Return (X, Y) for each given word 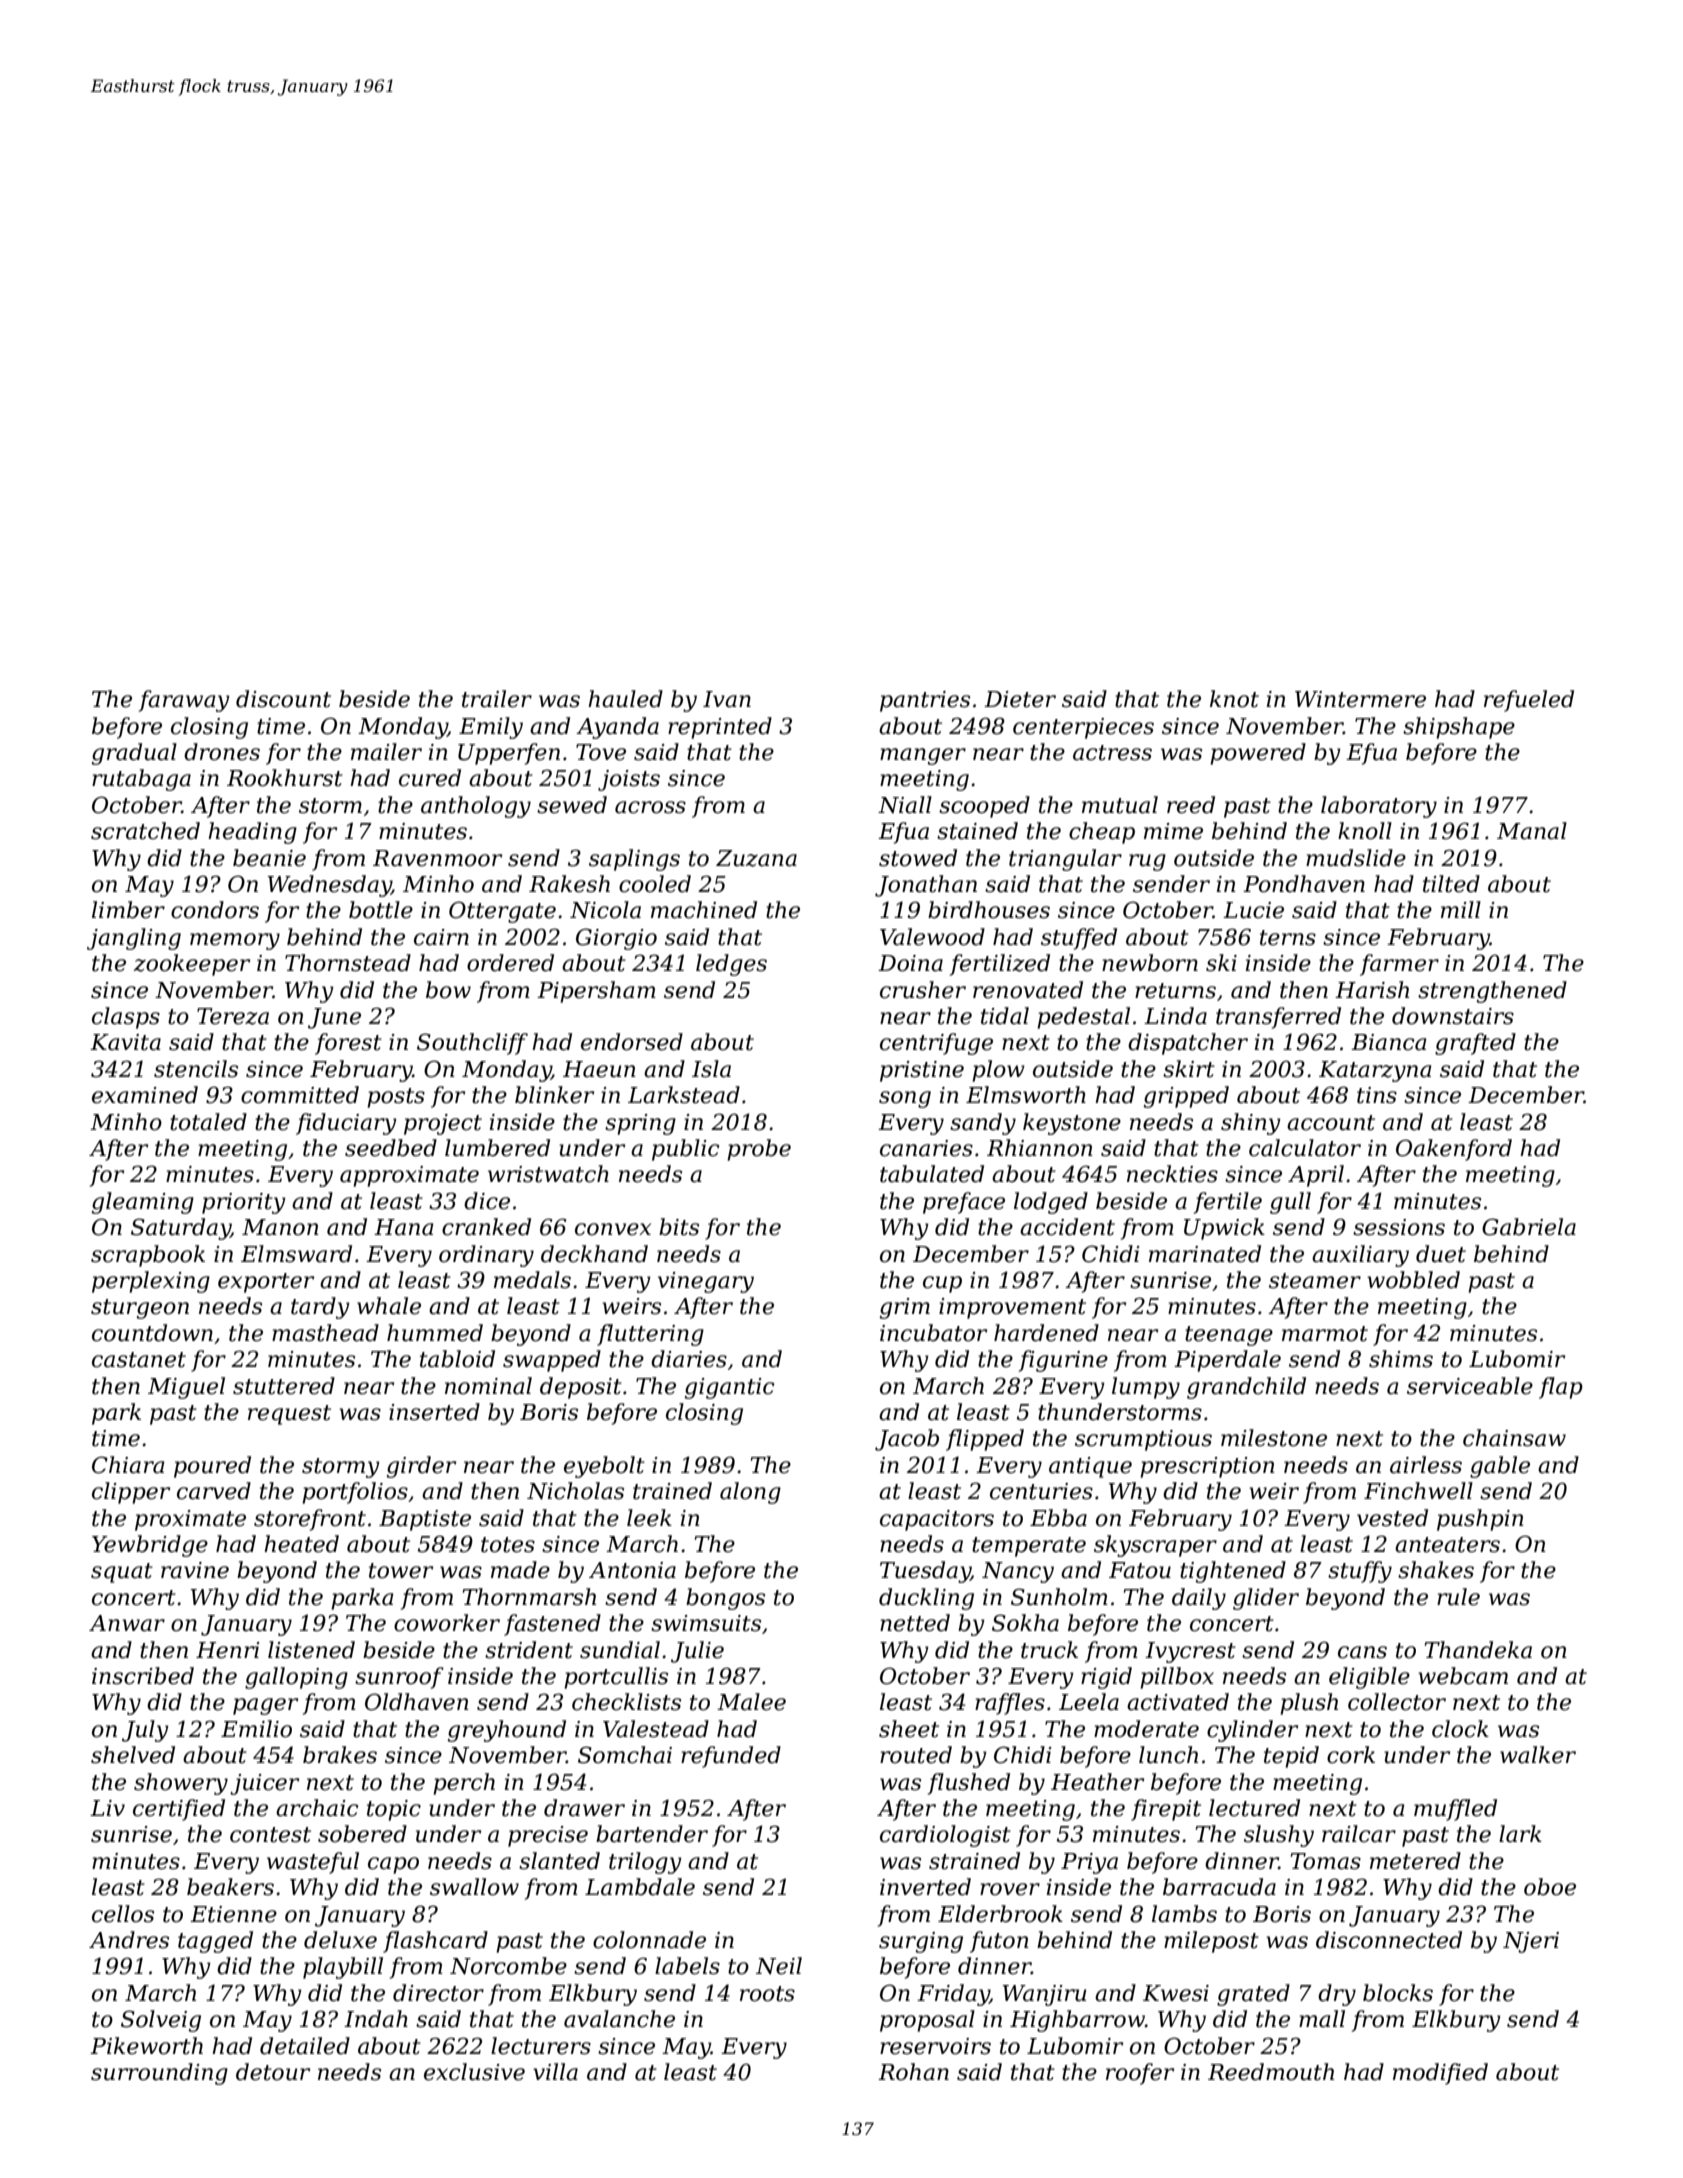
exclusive (474, 2072)
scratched (145, 831)
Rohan (913, 2072)
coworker (447, 1623)
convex (613, 1229)
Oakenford (1454, 1150)
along (750, 1493)
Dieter (1020, 699)
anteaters (1447, 1545)
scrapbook (148, 1256)
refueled (1529, 701)
